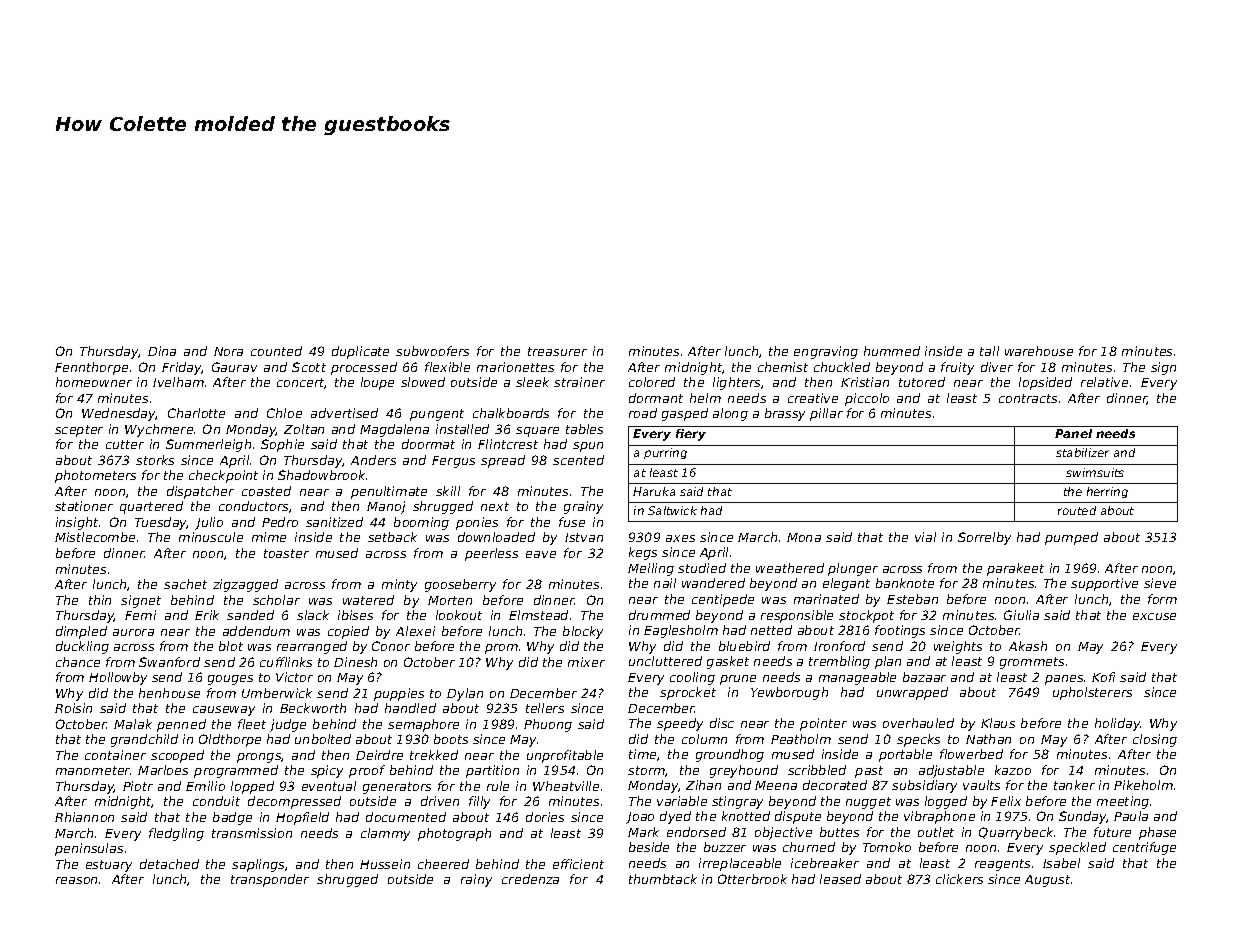  Describe the element at coordinates (443, 864) in the page. I see `cheered` at that location.
